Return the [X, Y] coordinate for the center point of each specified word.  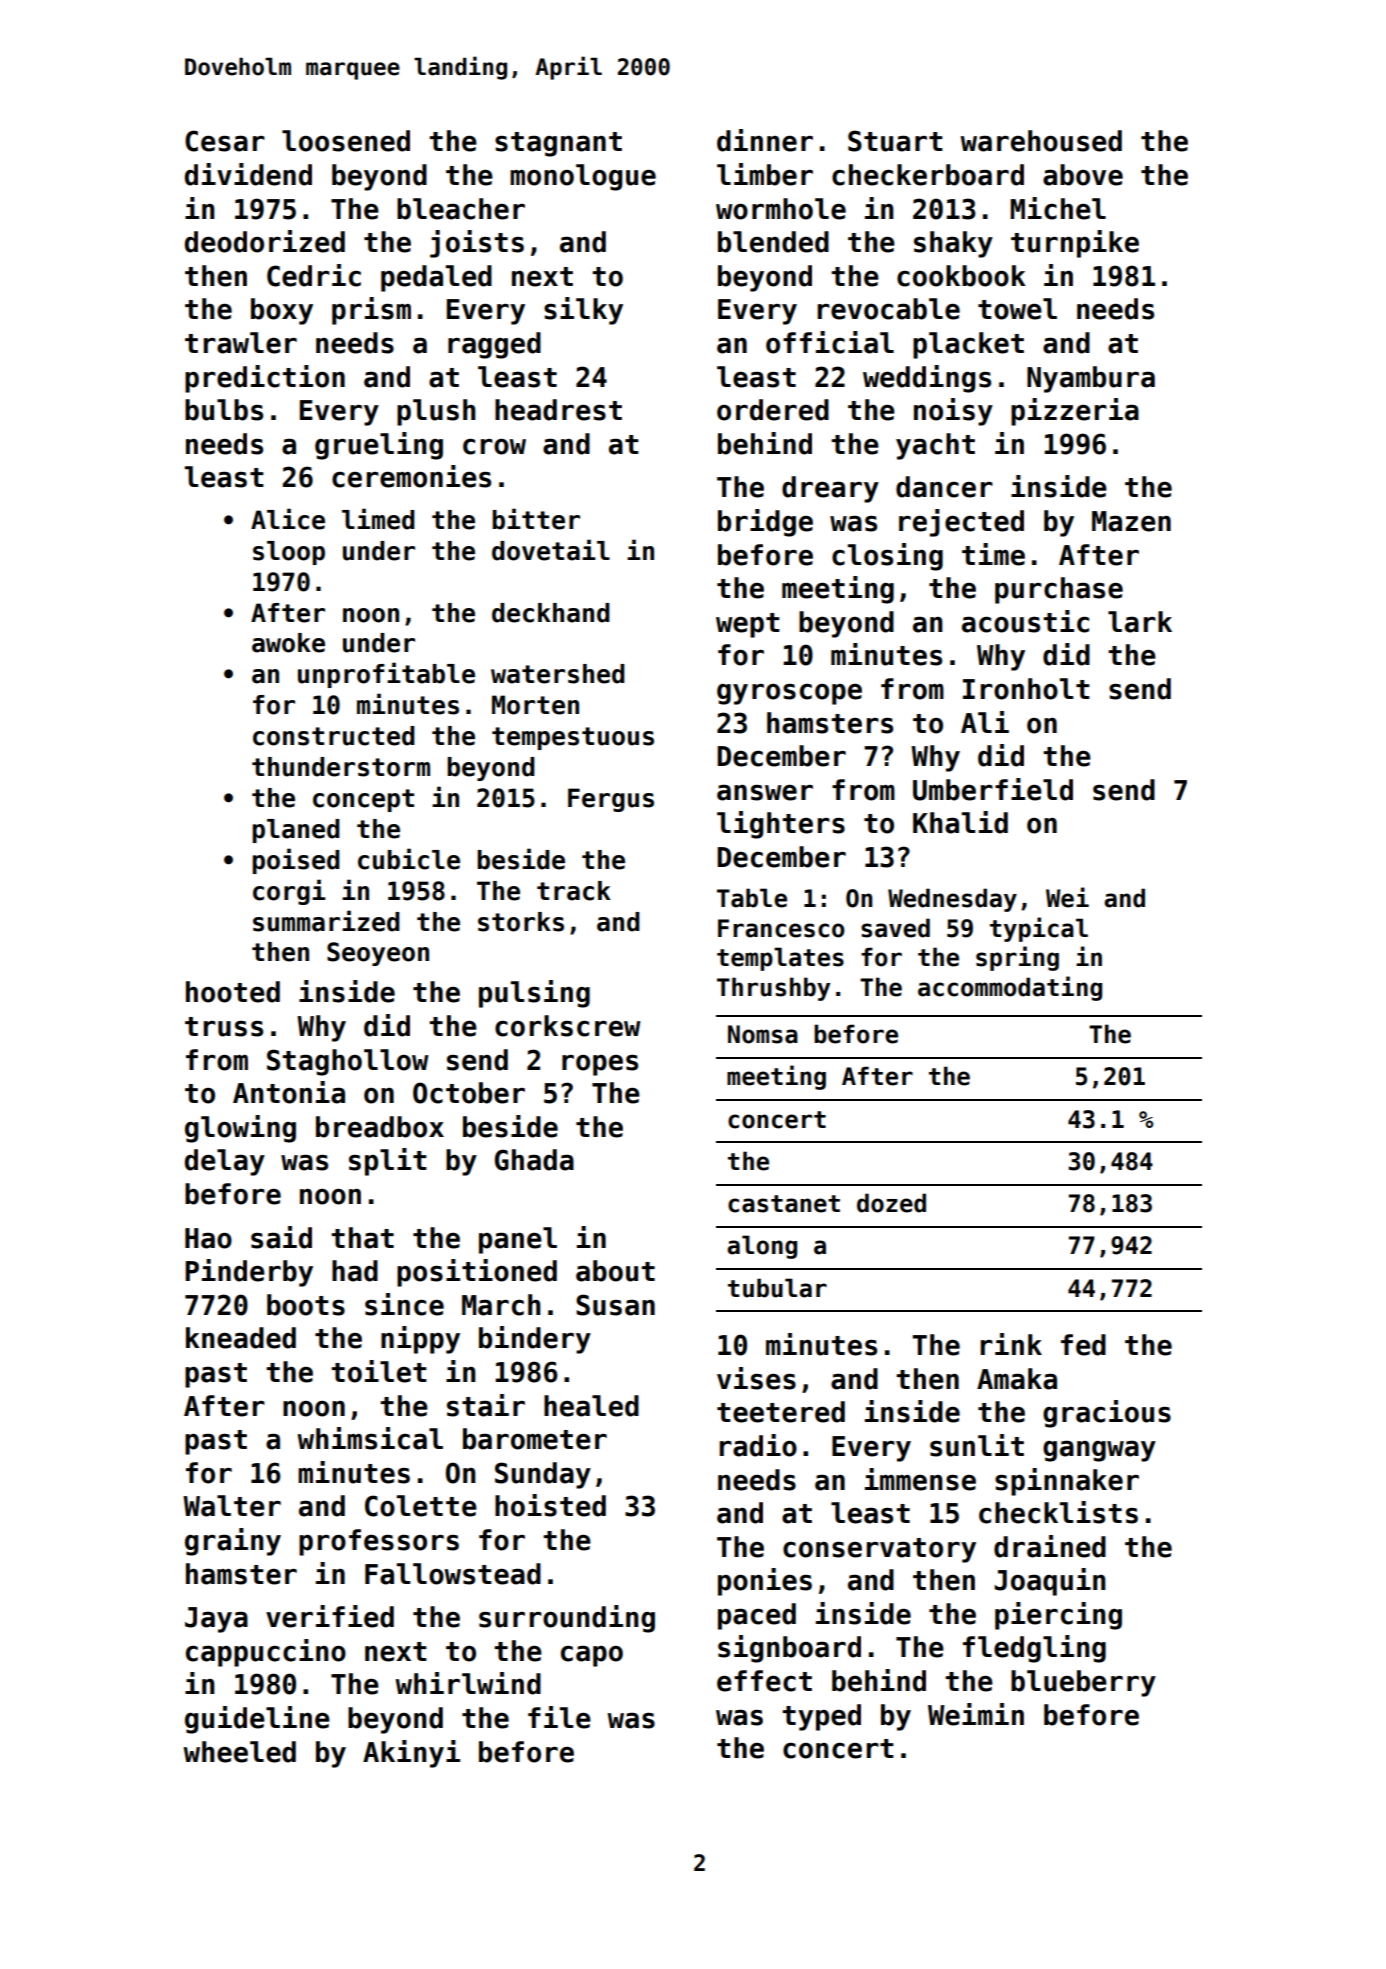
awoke [288, 643]
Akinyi [411, 1754]
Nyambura [1091, 379]
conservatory [879, 1550]
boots [306, 1305]
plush [436, 412]
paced [757, 1616]
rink [1011, 1344]
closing [887, 557]
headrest [558, 410]
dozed [891, 1203]
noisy [953, 412]
